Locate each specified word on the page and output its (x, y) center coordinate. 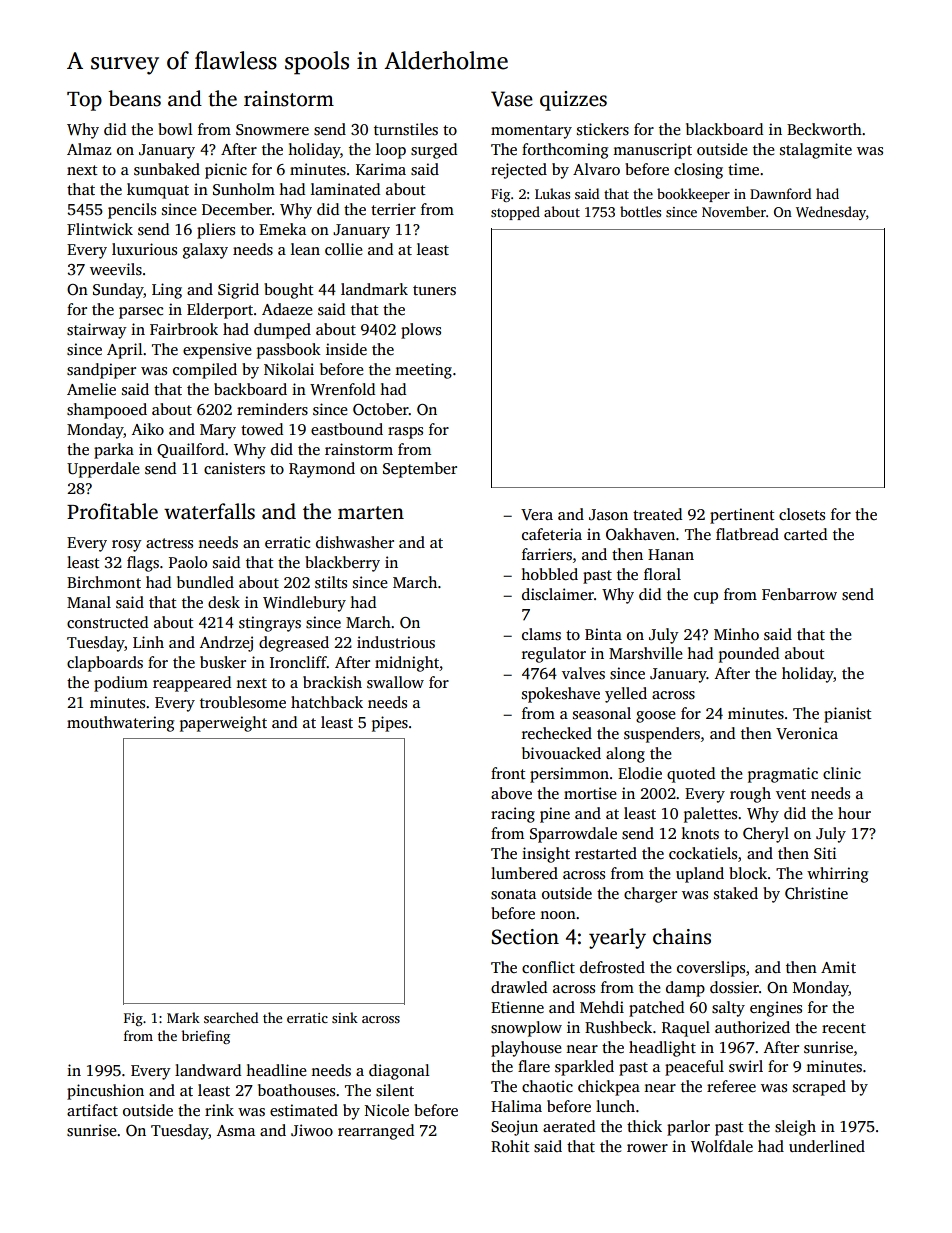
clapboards (105, 664)
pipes (390, 724)
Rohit (510, 1146)
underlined (827, 1146)
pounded (749, 655)
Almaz (89, 149)
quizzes (573, 101)
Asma (236, 1130)
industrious (396, 642)
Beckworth (824, 129)
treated (657, 514)
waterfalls (209, 511)
